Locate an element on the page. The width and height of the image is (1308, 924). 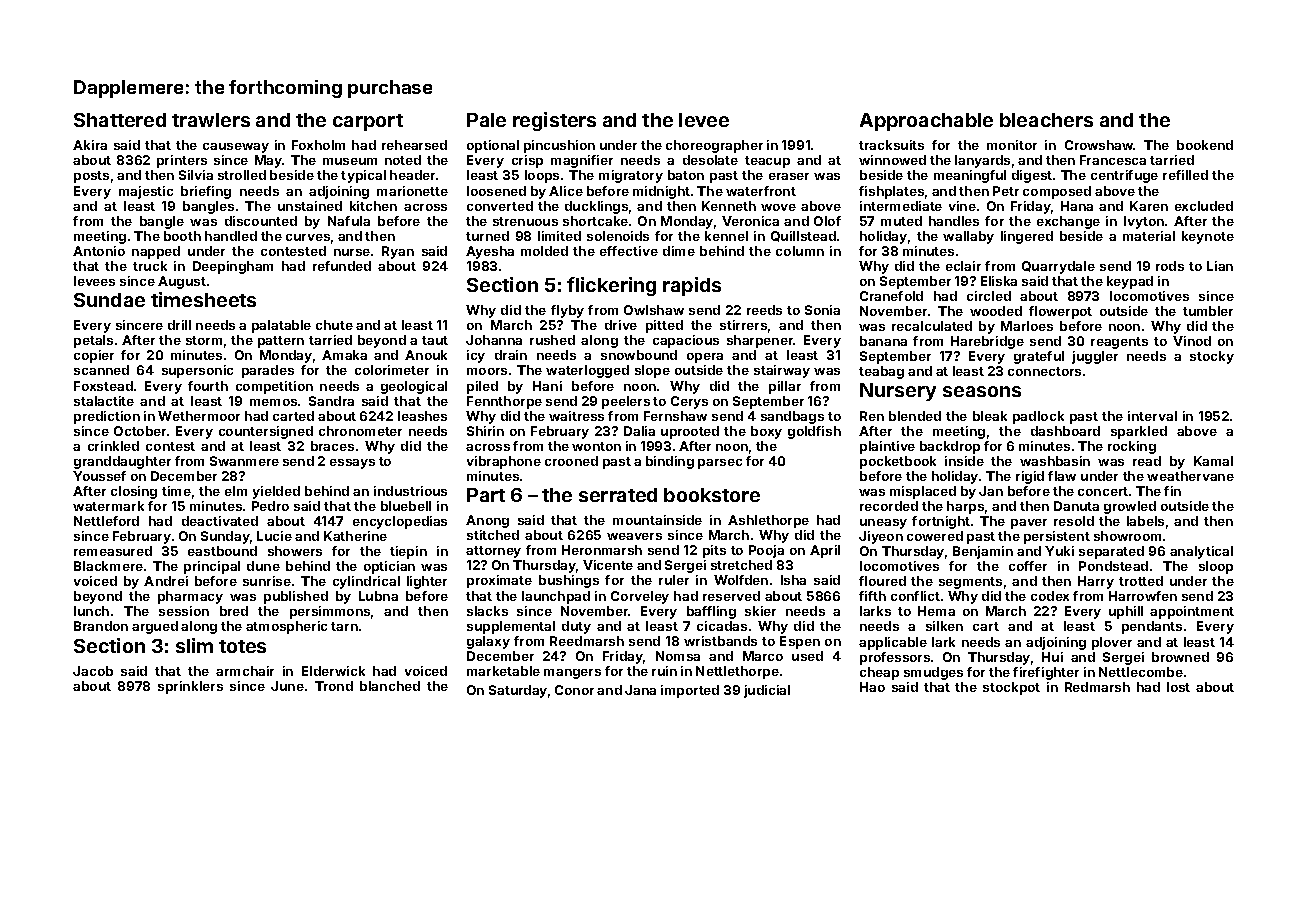
growled is located at coordinates (1130, 507).
